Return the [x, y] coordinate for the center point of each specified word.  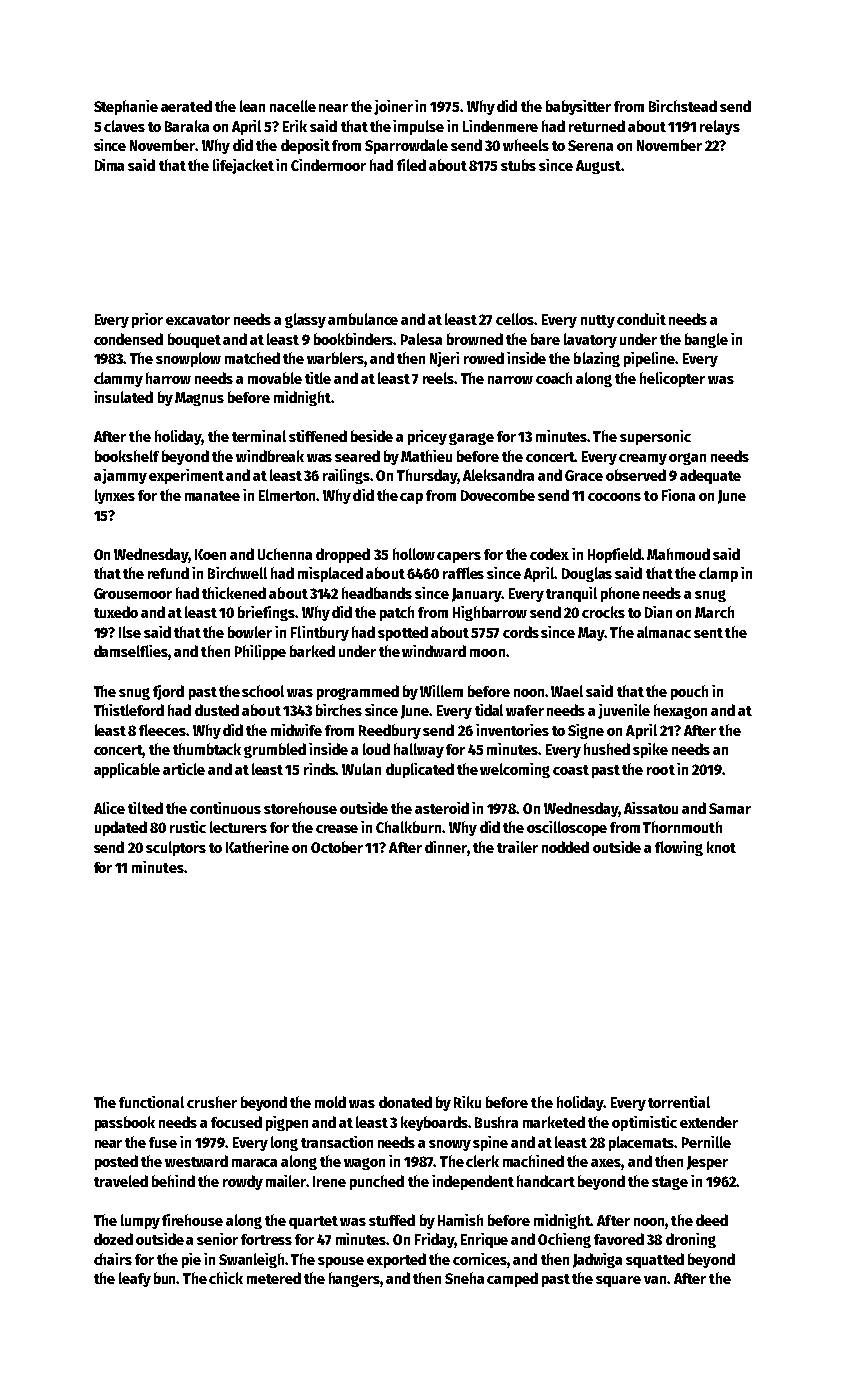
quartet [313, 1222]
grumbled [275, 750]
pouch [689, 692]
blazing [597, 359]
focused [236, 1122]
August [598, 167]
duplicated [420, 770]
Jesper [707, 1163]
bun [165, 1278]
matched [252, 358]
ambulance [363, 319]
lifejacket [243, 166]
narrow [510, 380]
